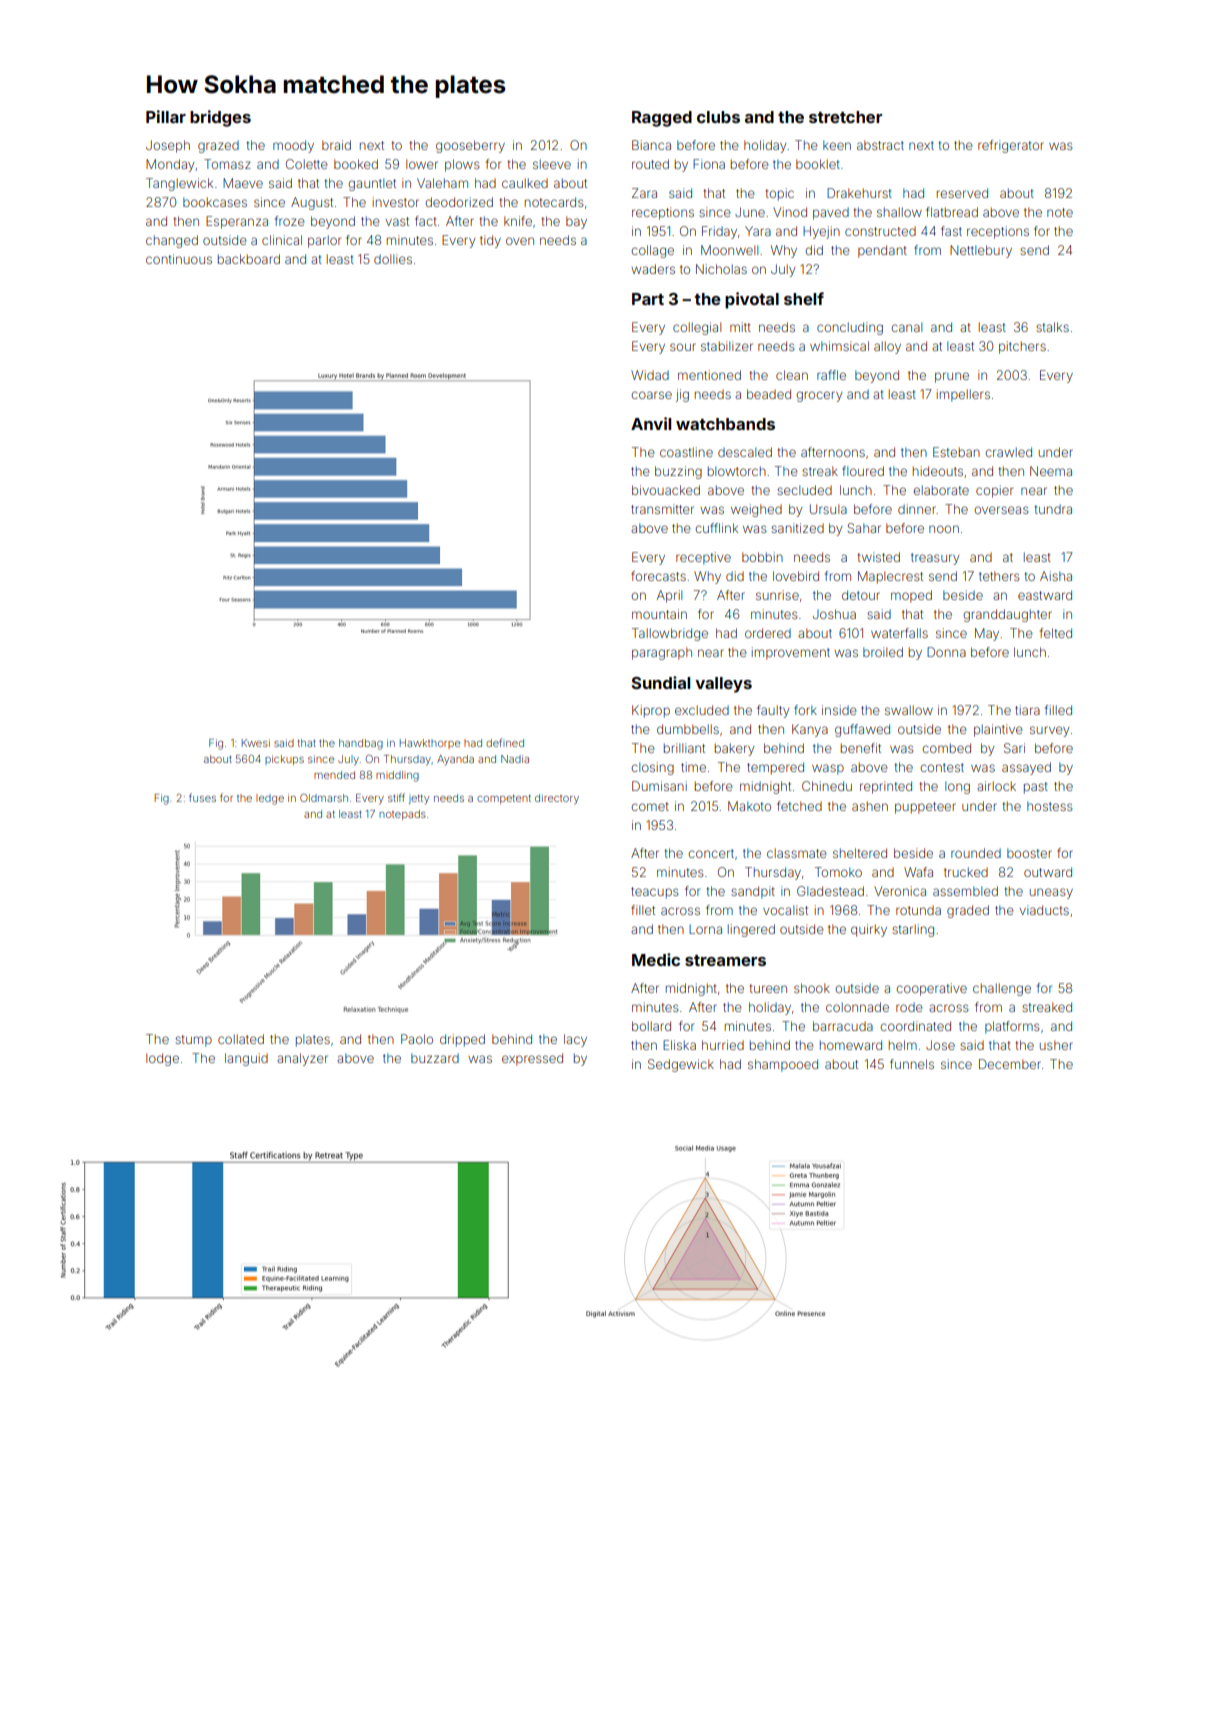 This screenshot has height=1724, width=1219. What do you see at coordinates (179, 259) in the screenshot?
I see `continuous` at bounding box center [179, 259].
